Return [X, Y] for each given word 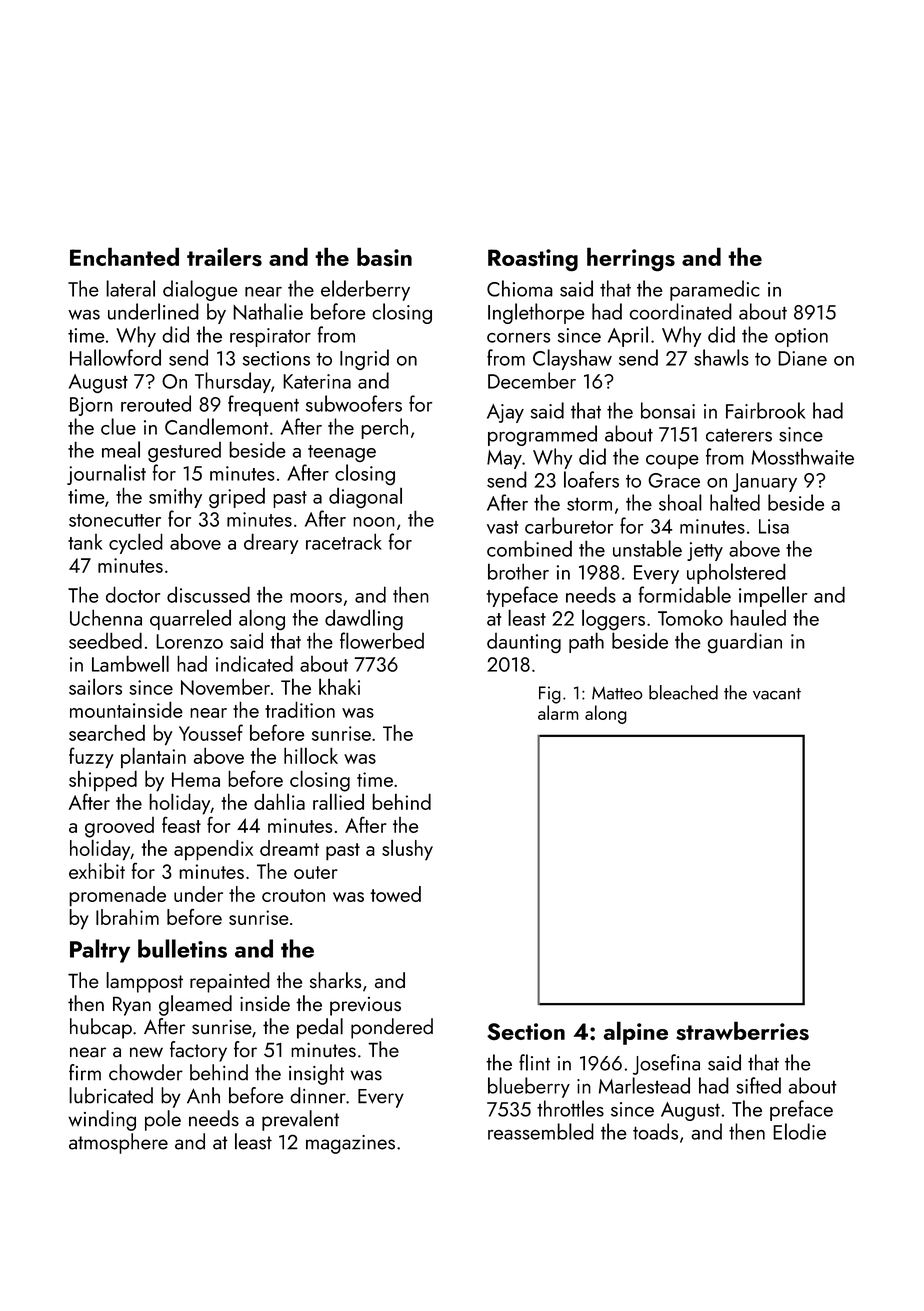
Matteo [617, 693]
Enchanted [124, 256]
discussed [208, 594]
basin [384, 257]
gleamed [195, 1005]
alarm [558, 712]
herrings [631, 259]
